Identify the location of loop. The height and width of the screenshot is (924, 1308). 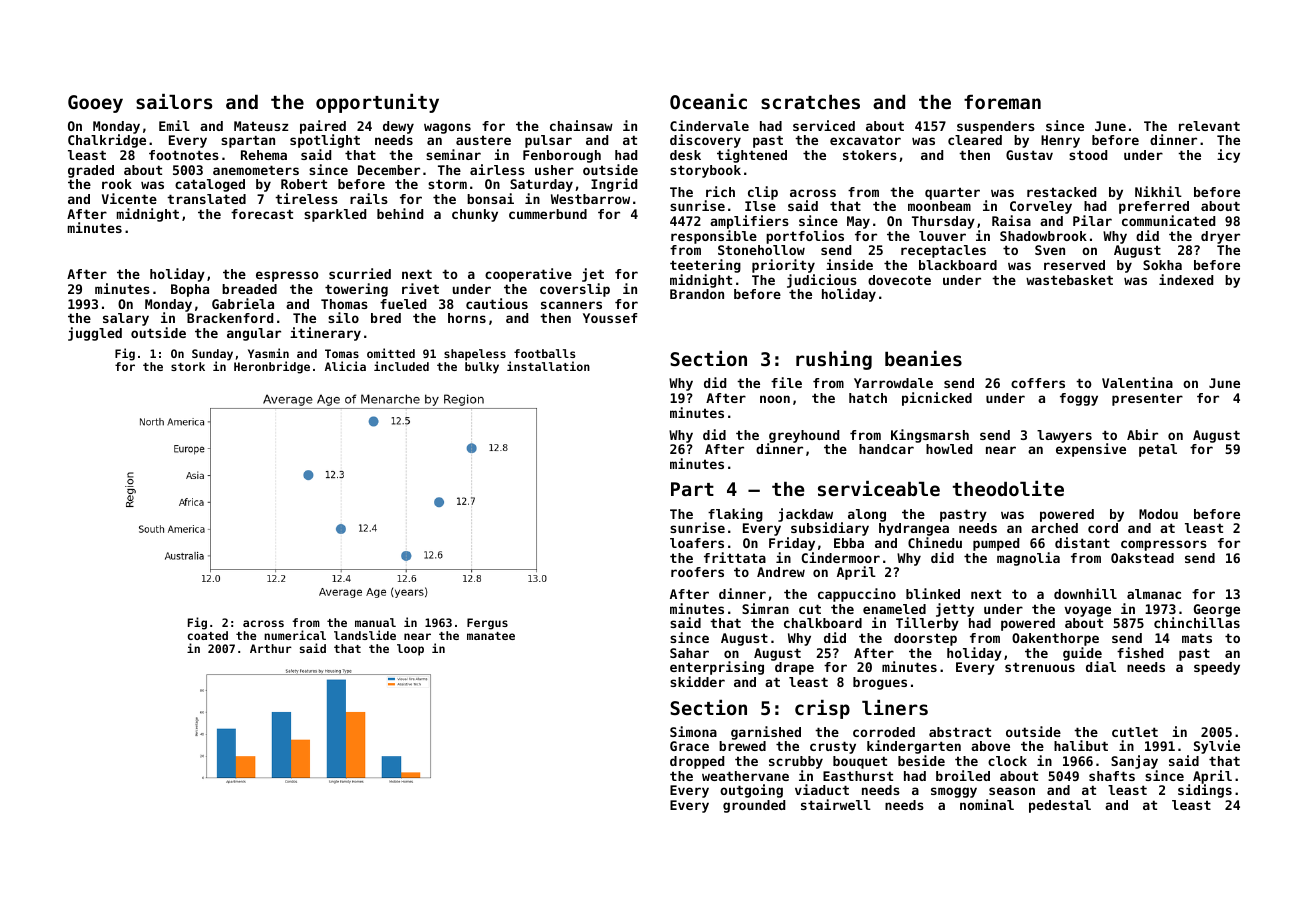
(410, 650).
